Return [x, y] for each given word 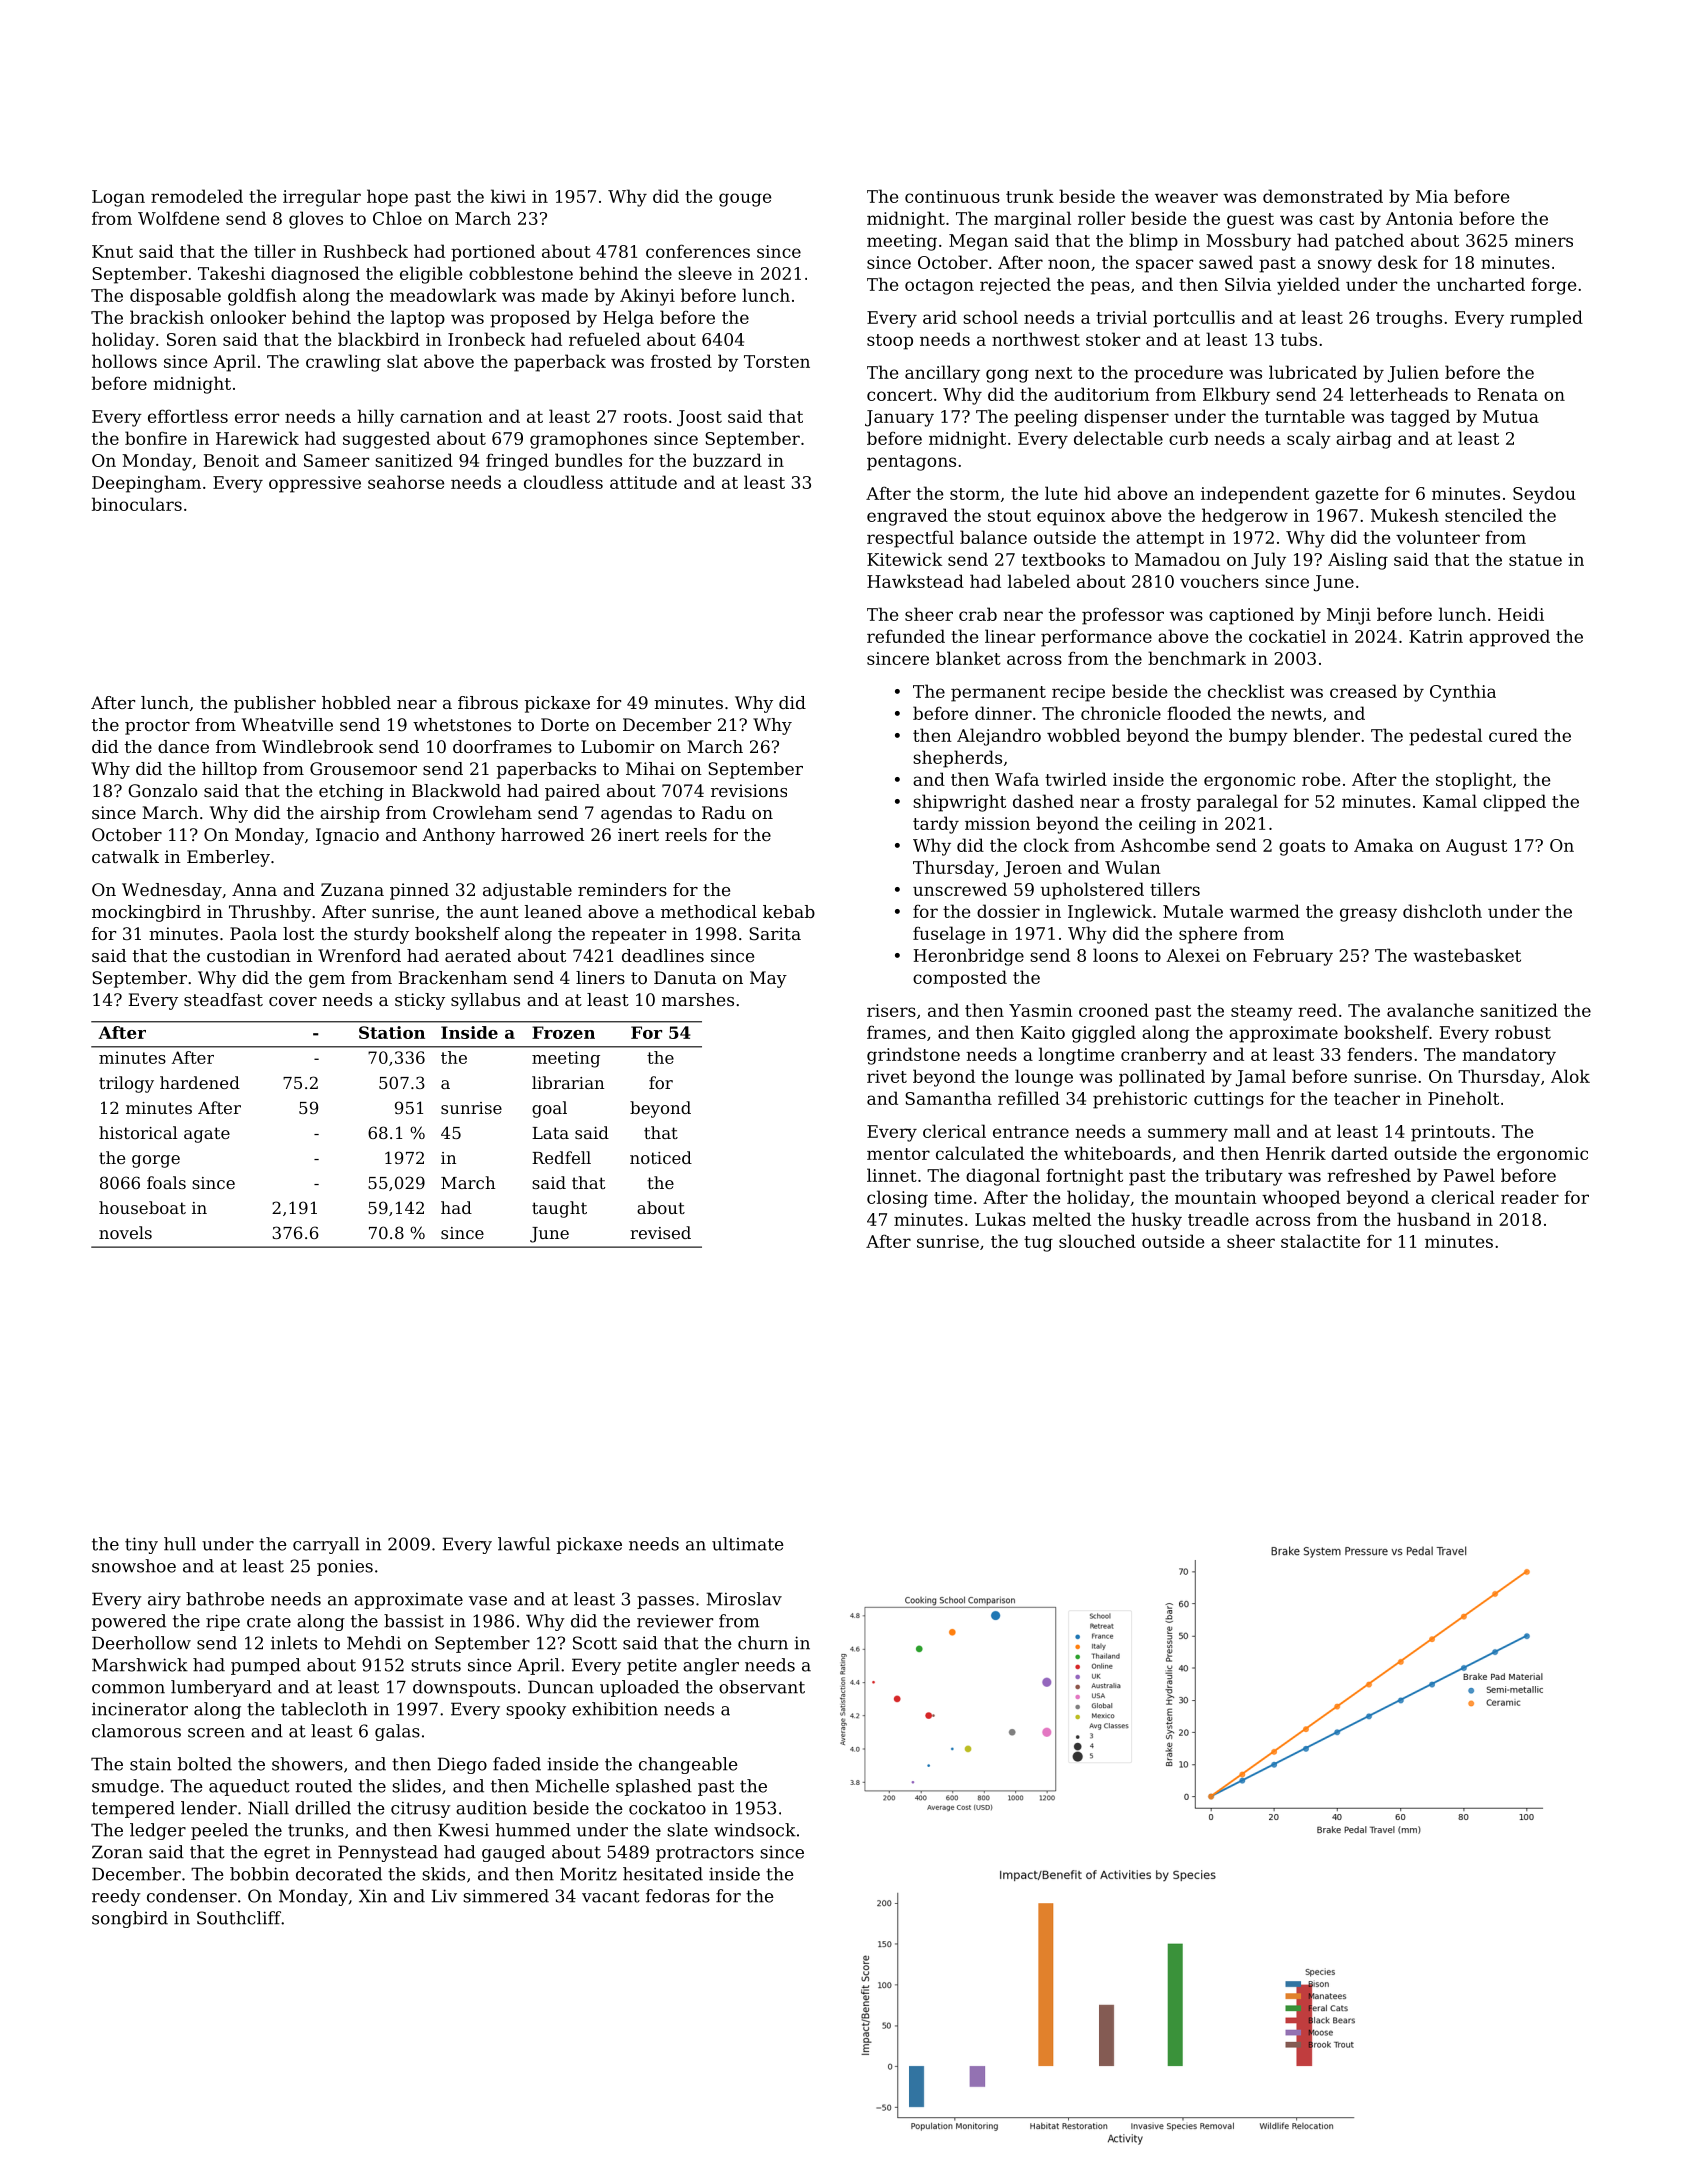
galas [397, 1732]
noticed [661, 1157]
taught [559, 1209]
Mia [1432, 196]
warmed [1265, 911]
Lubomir [617, 746]
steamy [1262, 1013]
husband [1434, 1219]
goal [549, 1109]
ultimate [748, 1544]
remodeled [197, 196]
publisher [275, 704]
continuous [952, 196]
